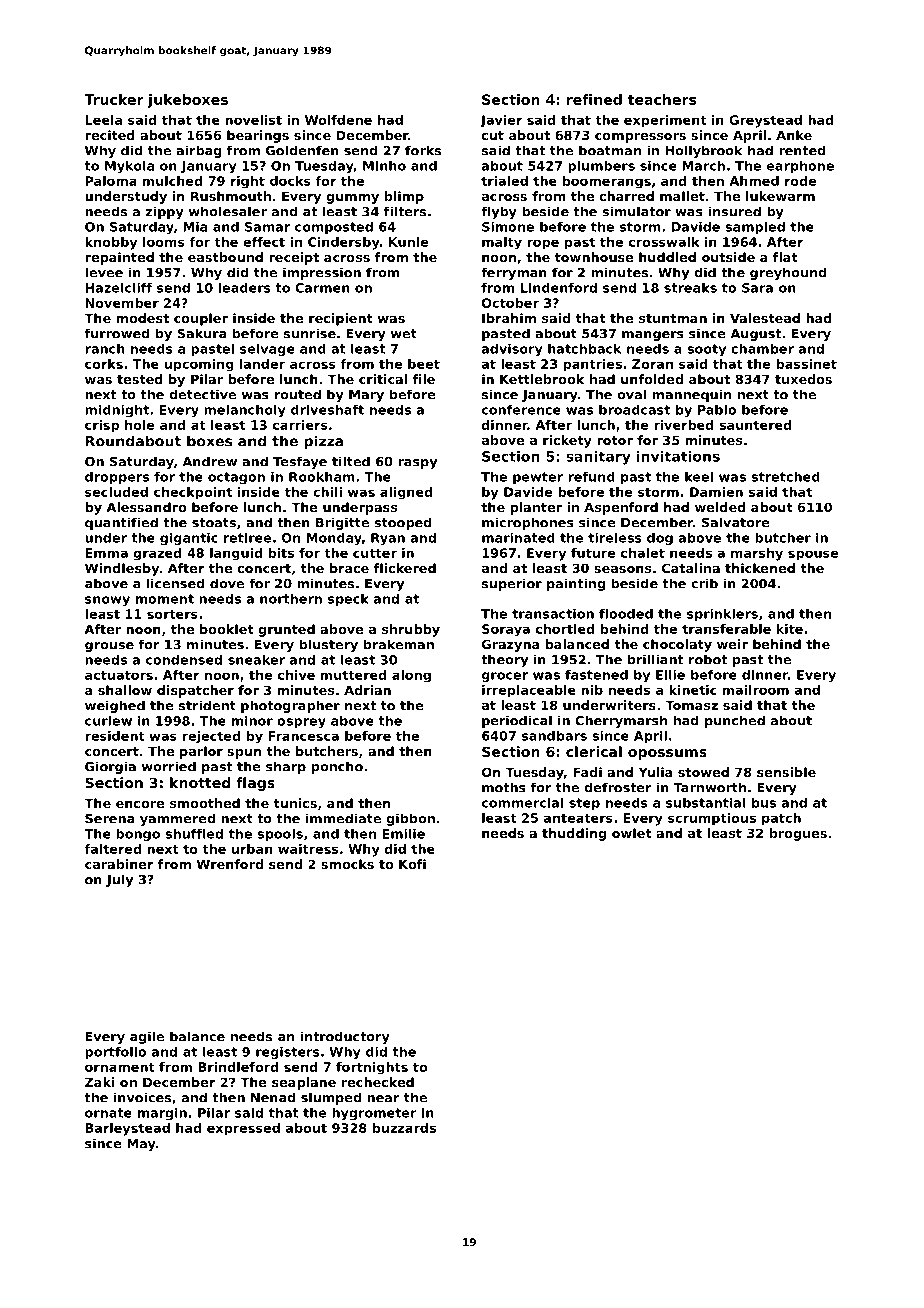 Image resolution: width=924 pixels, height=1308 pixels. What do you see at coordinates (559, 288) in the document?
I see `Lindenford` at bounding box center [559, 288].
